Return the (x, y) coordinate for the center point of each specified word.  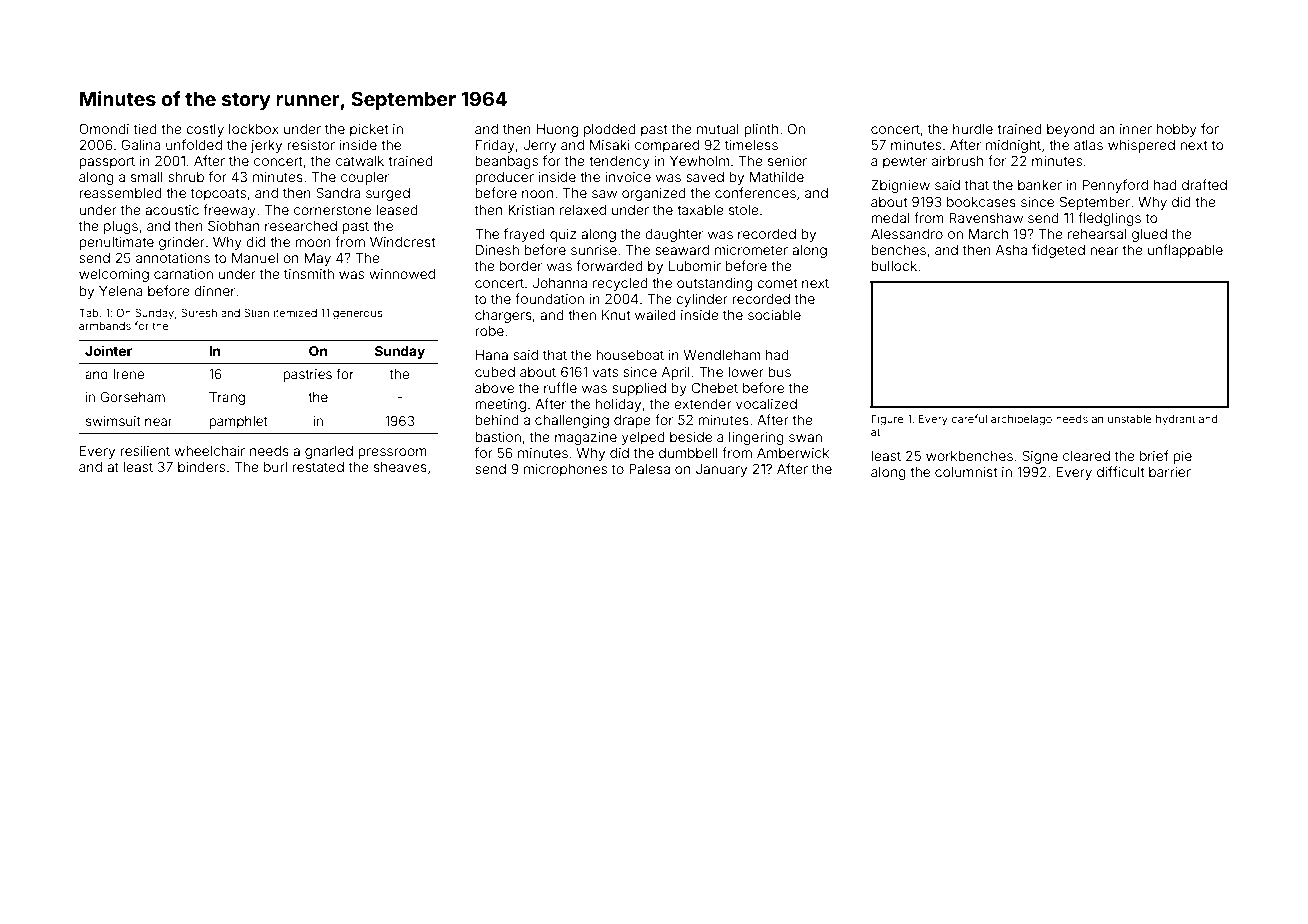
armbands (105, 326)
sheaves (400, 467)
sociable (774, 315)
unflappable (1185, 251)
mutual (718, 129)
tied (145, 129)
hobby (1177, 130)
